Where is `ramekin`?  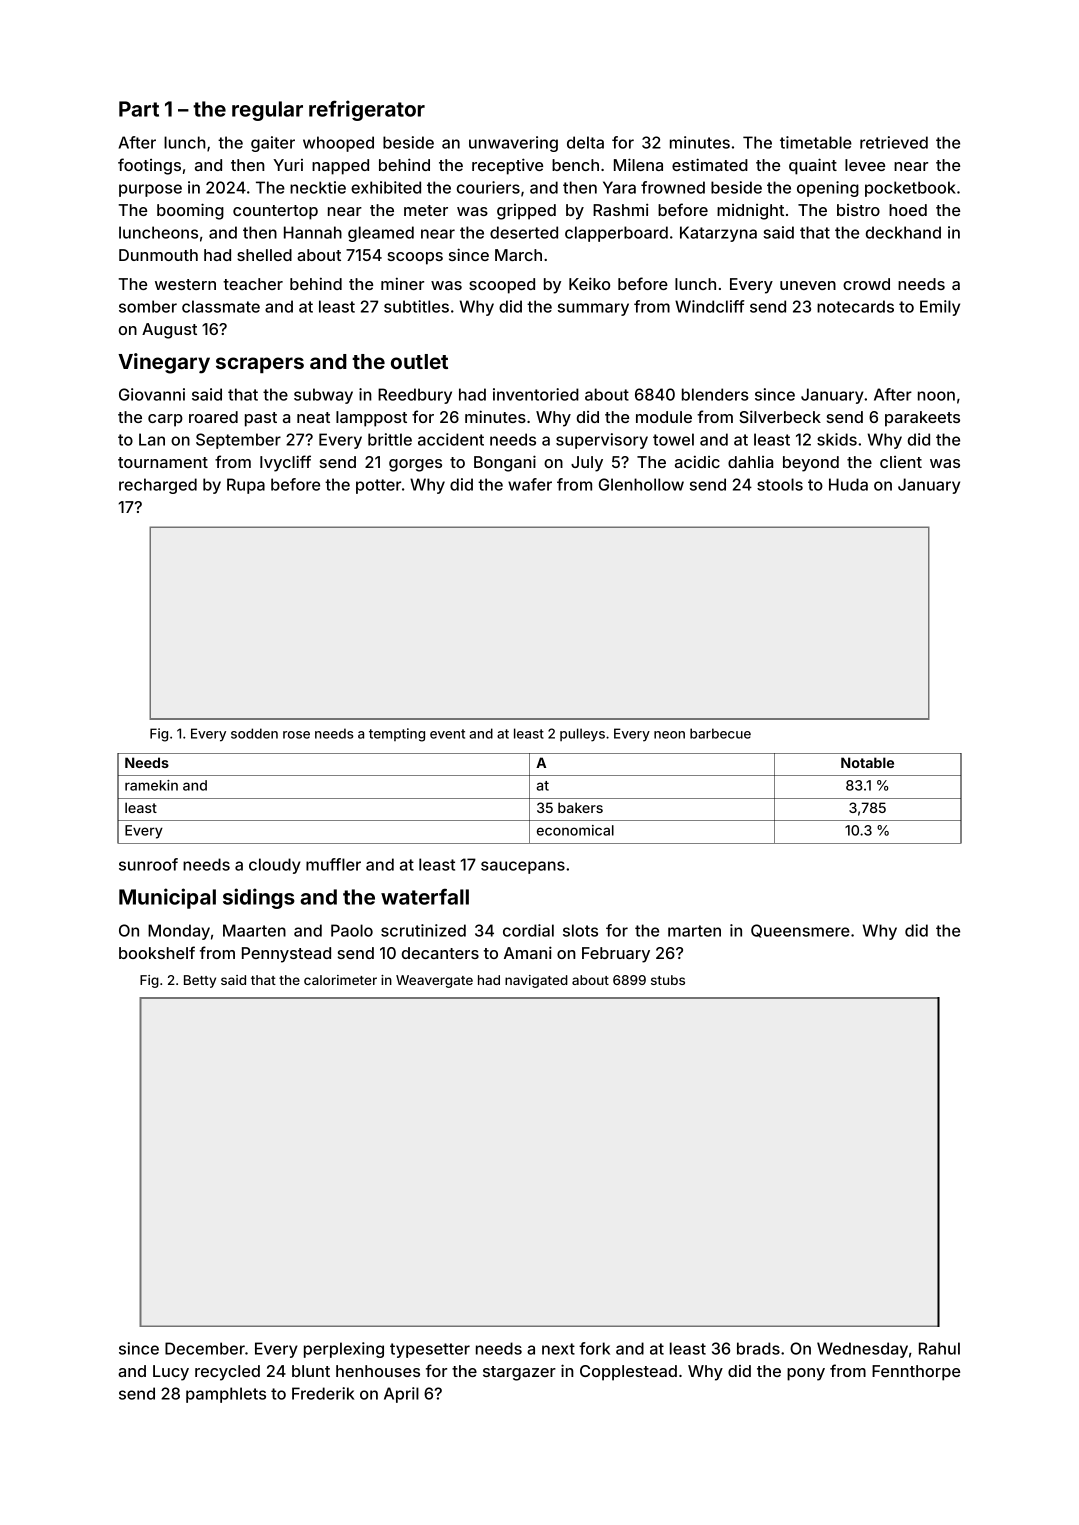
ramekin is located at coordinates (151, 785).
